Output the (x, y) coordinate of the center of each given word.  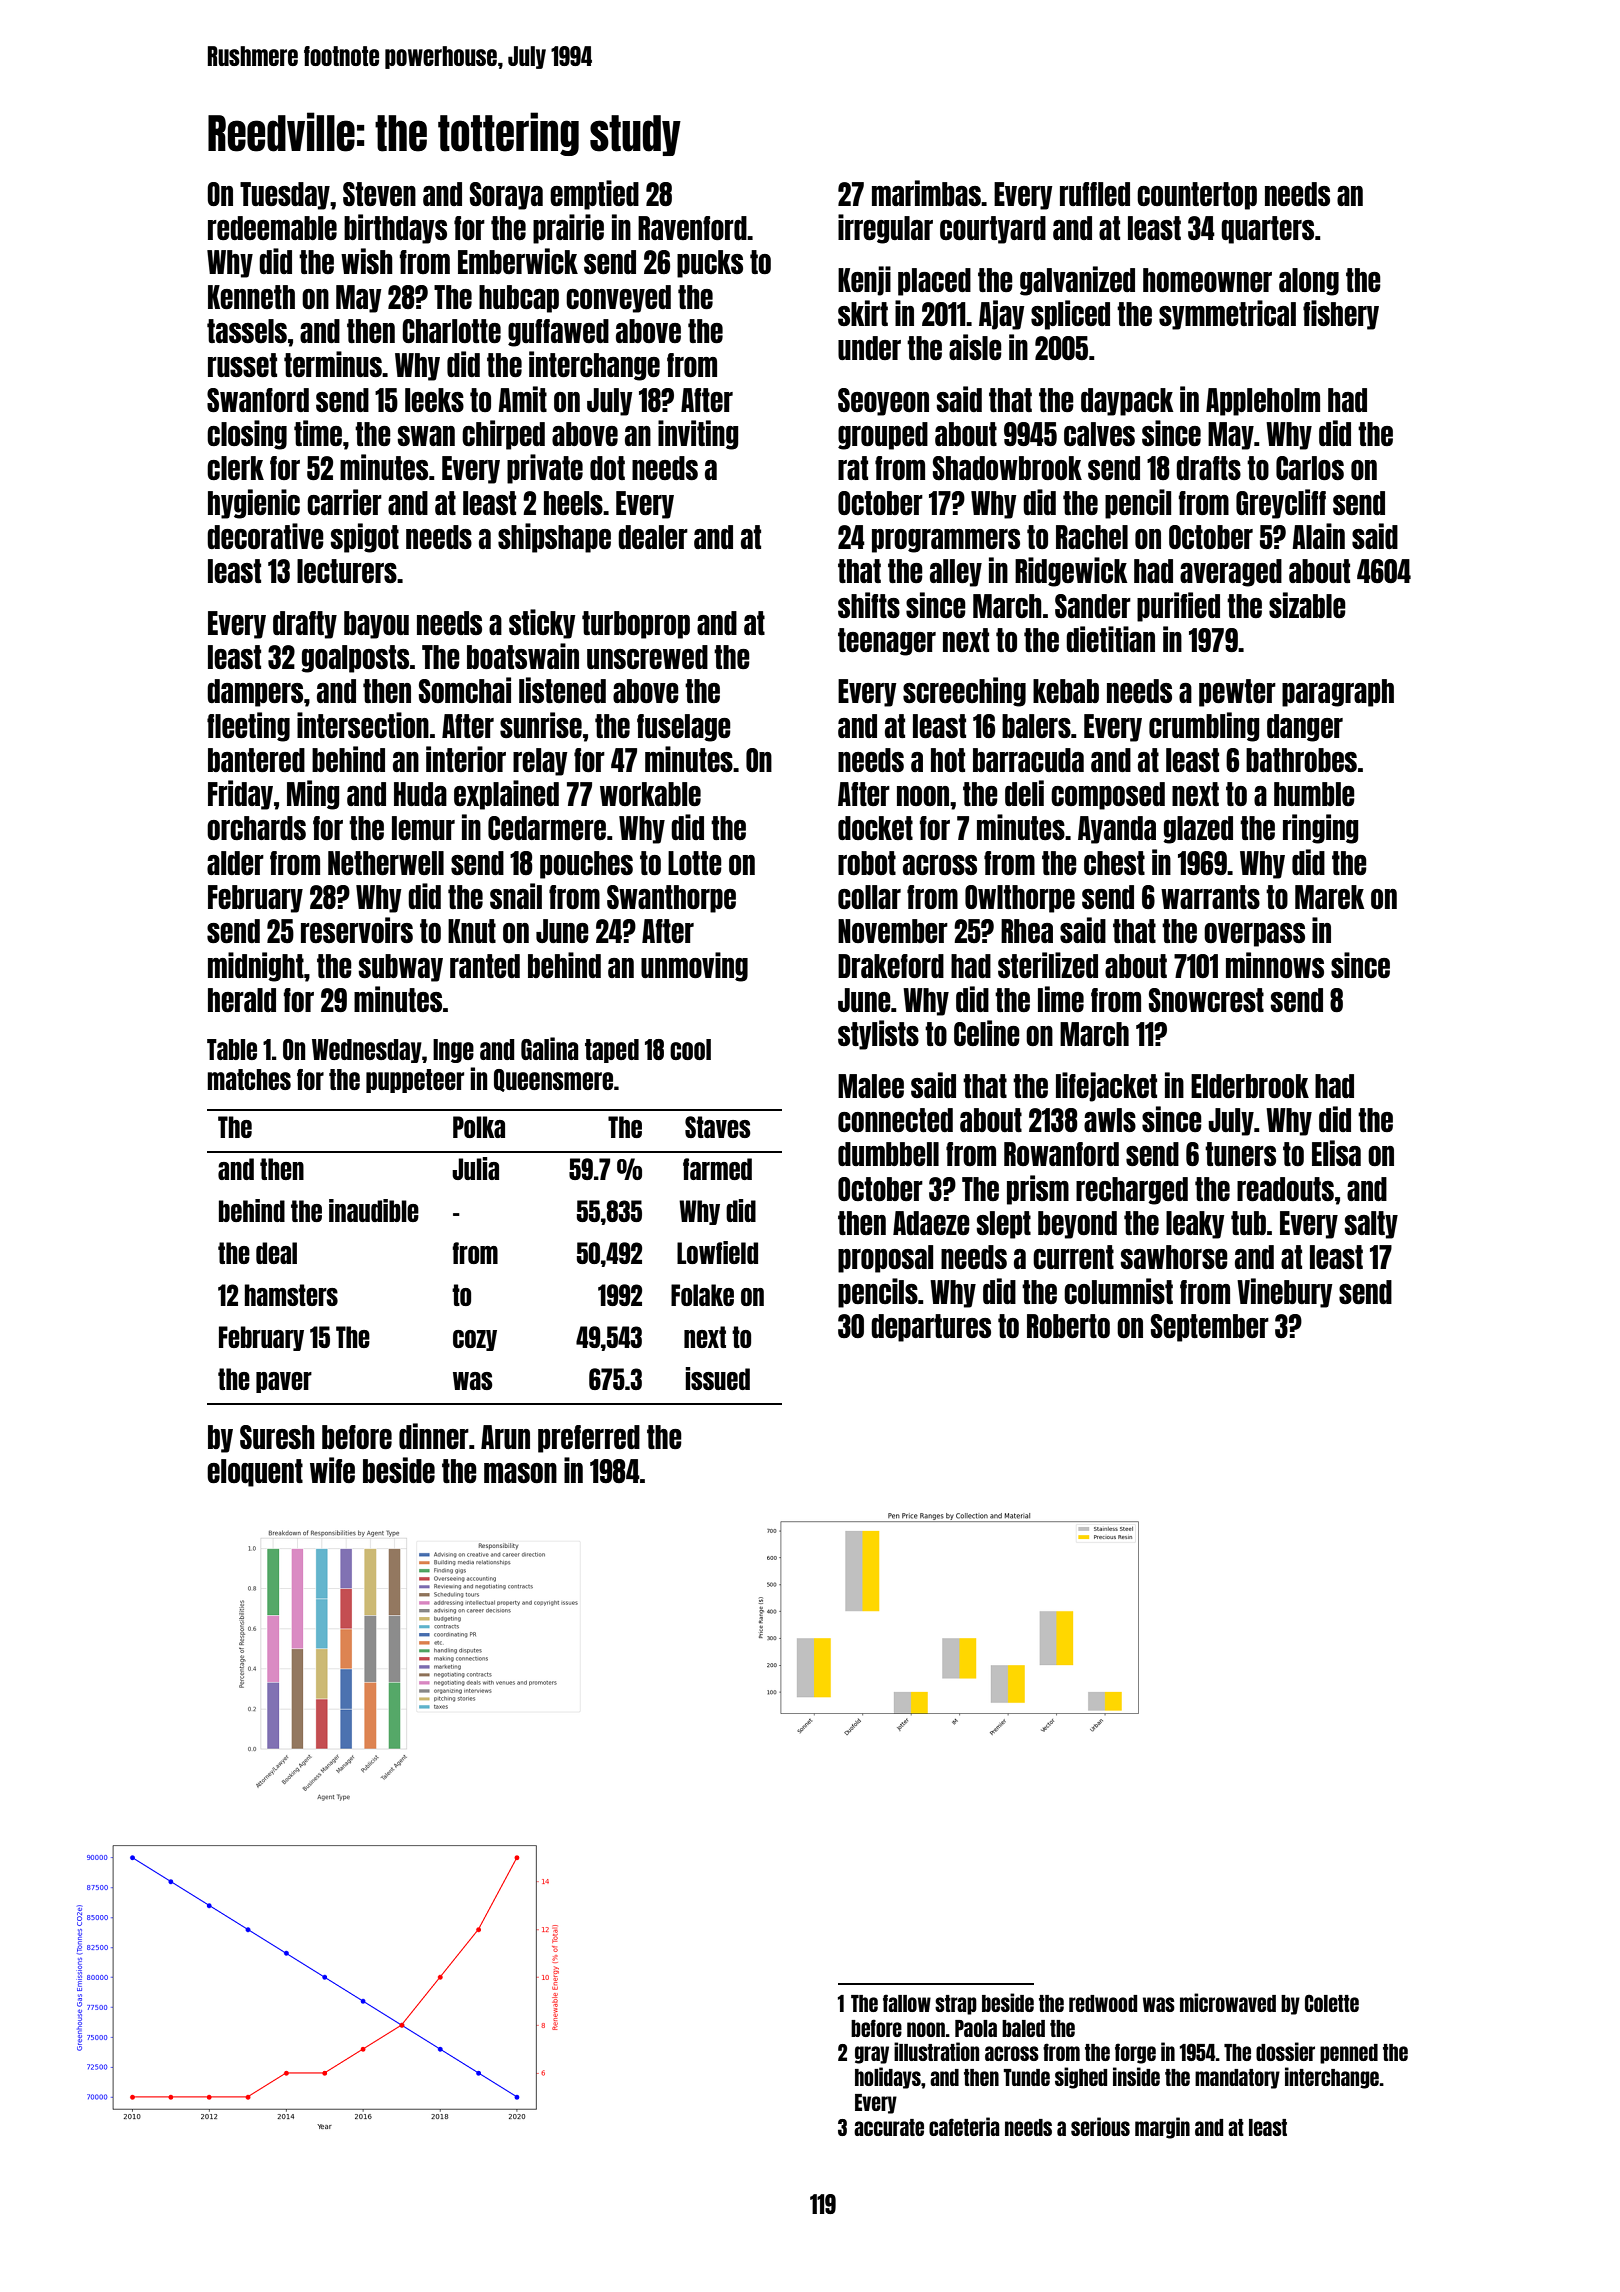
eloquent (255, 1473)
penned (1349, 2054)
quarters (1267, 230)
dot (607, 468)
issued (717, 1378)
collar (869, 897)
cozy (475, 1340)
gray (872, 2055)
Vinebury (1285, 1293)
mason (520, 1473)
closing (247, 435)
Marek (1330, 897)
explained (506, 795)
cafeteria (964, 2126)
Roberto (1068, 1326)
